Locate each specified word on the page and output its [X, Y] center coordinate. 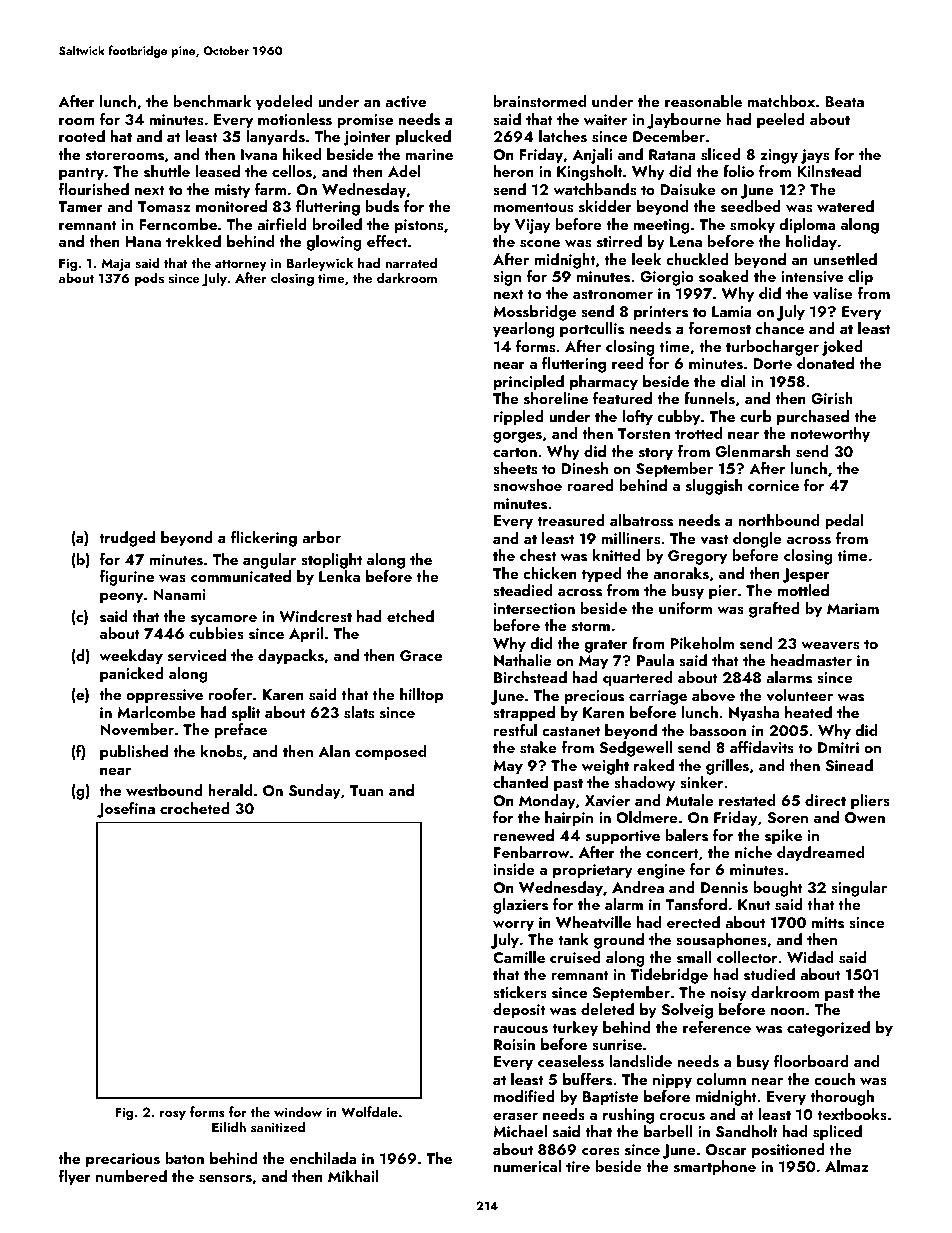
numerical [527, 1166]
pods [149, 279]
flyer [75, 1178]
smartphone [715, 1168]
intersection [534, 609]
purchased [813, 418]
